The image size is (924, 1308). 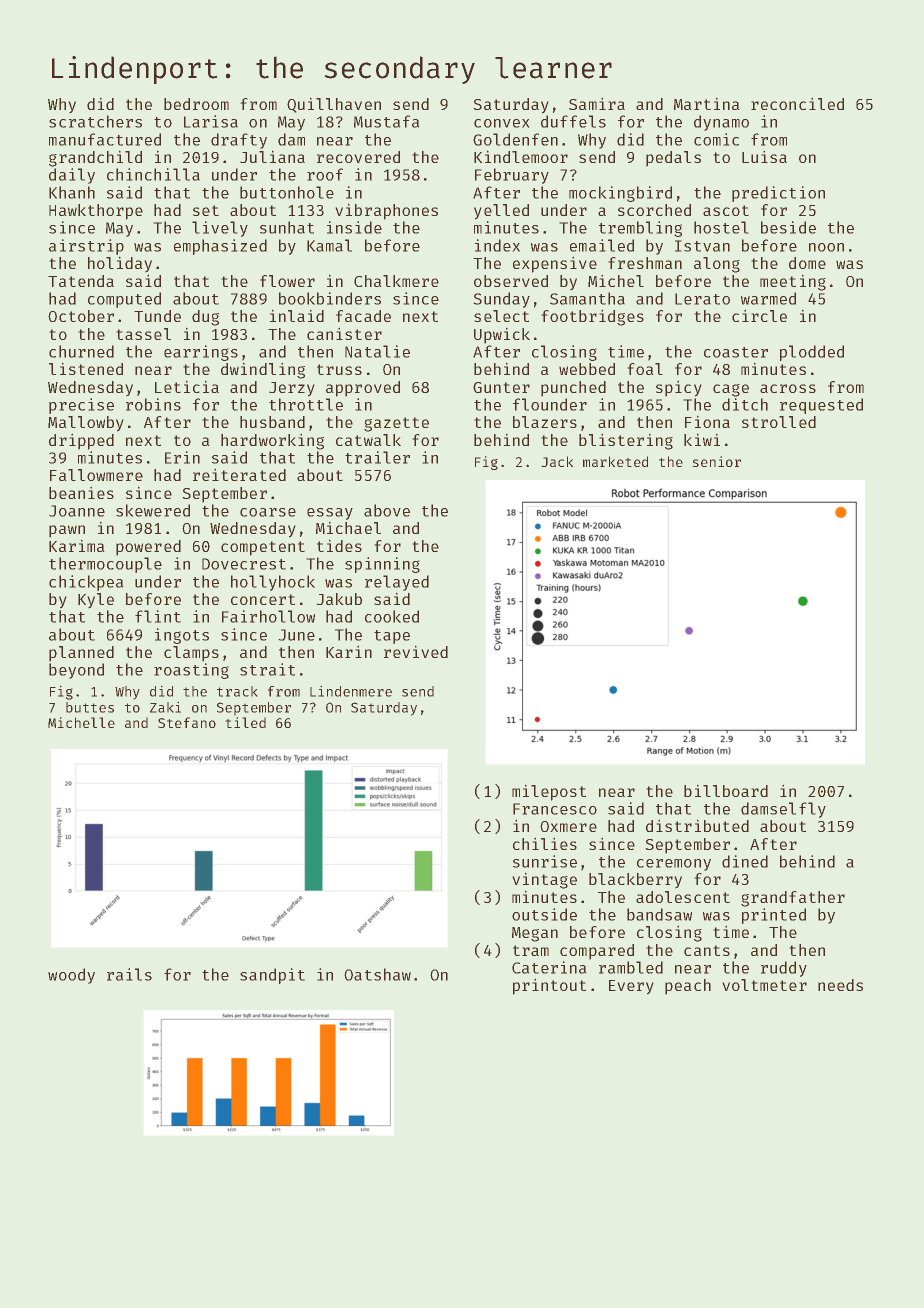 I want to click on billboard, so click(x=726, y=790).
